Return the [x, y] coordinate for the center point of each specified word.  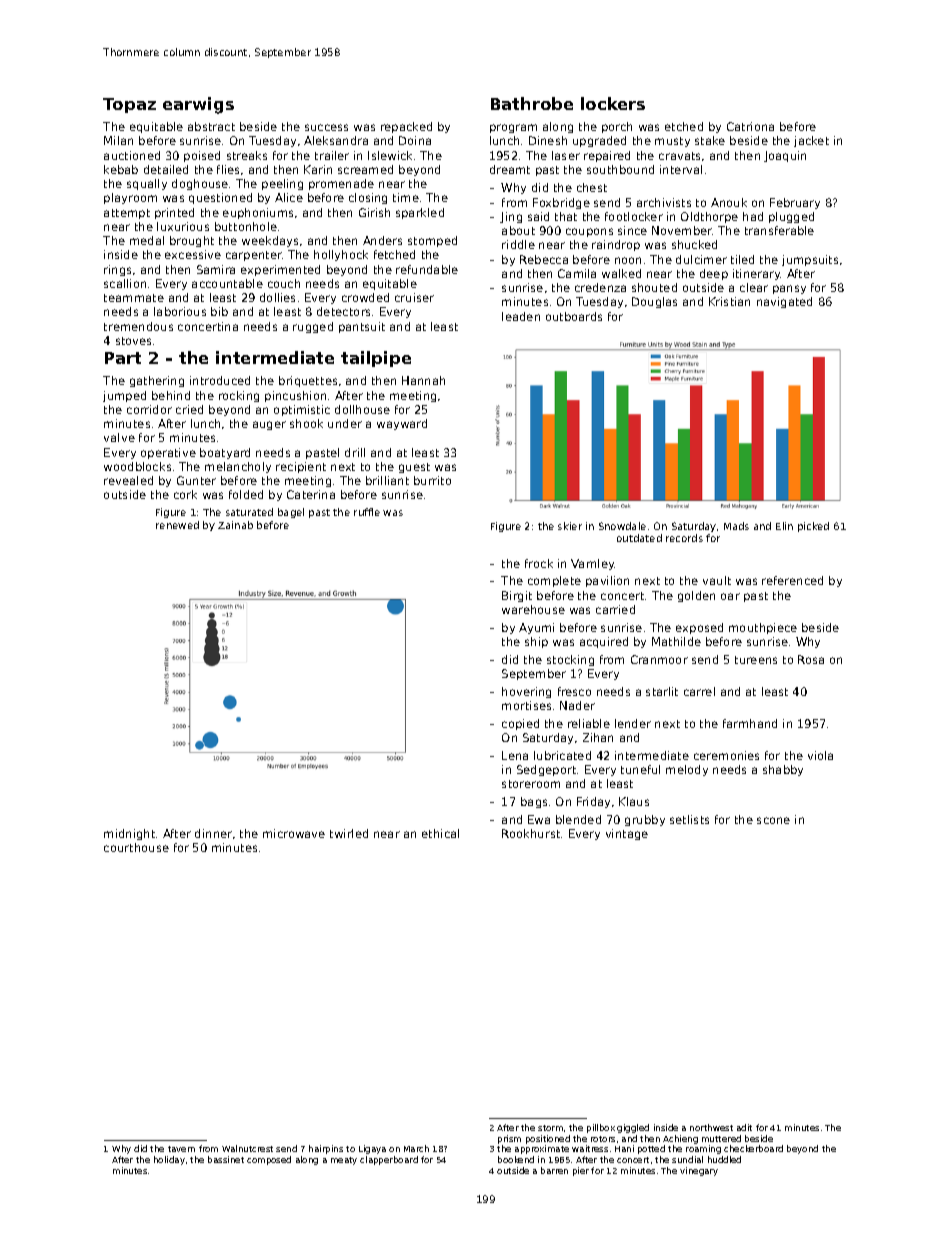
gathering [157, 381]
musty [672, 142]
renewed [177, 525]
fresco [574, 691]
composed [269, 1160]
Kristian [729, 301]
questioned [220, 198]
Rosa [811, 659]
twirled [349, 833]
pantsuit [362, 327]
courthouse [136, 847]
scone [773, 820]
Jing [511, 217]
